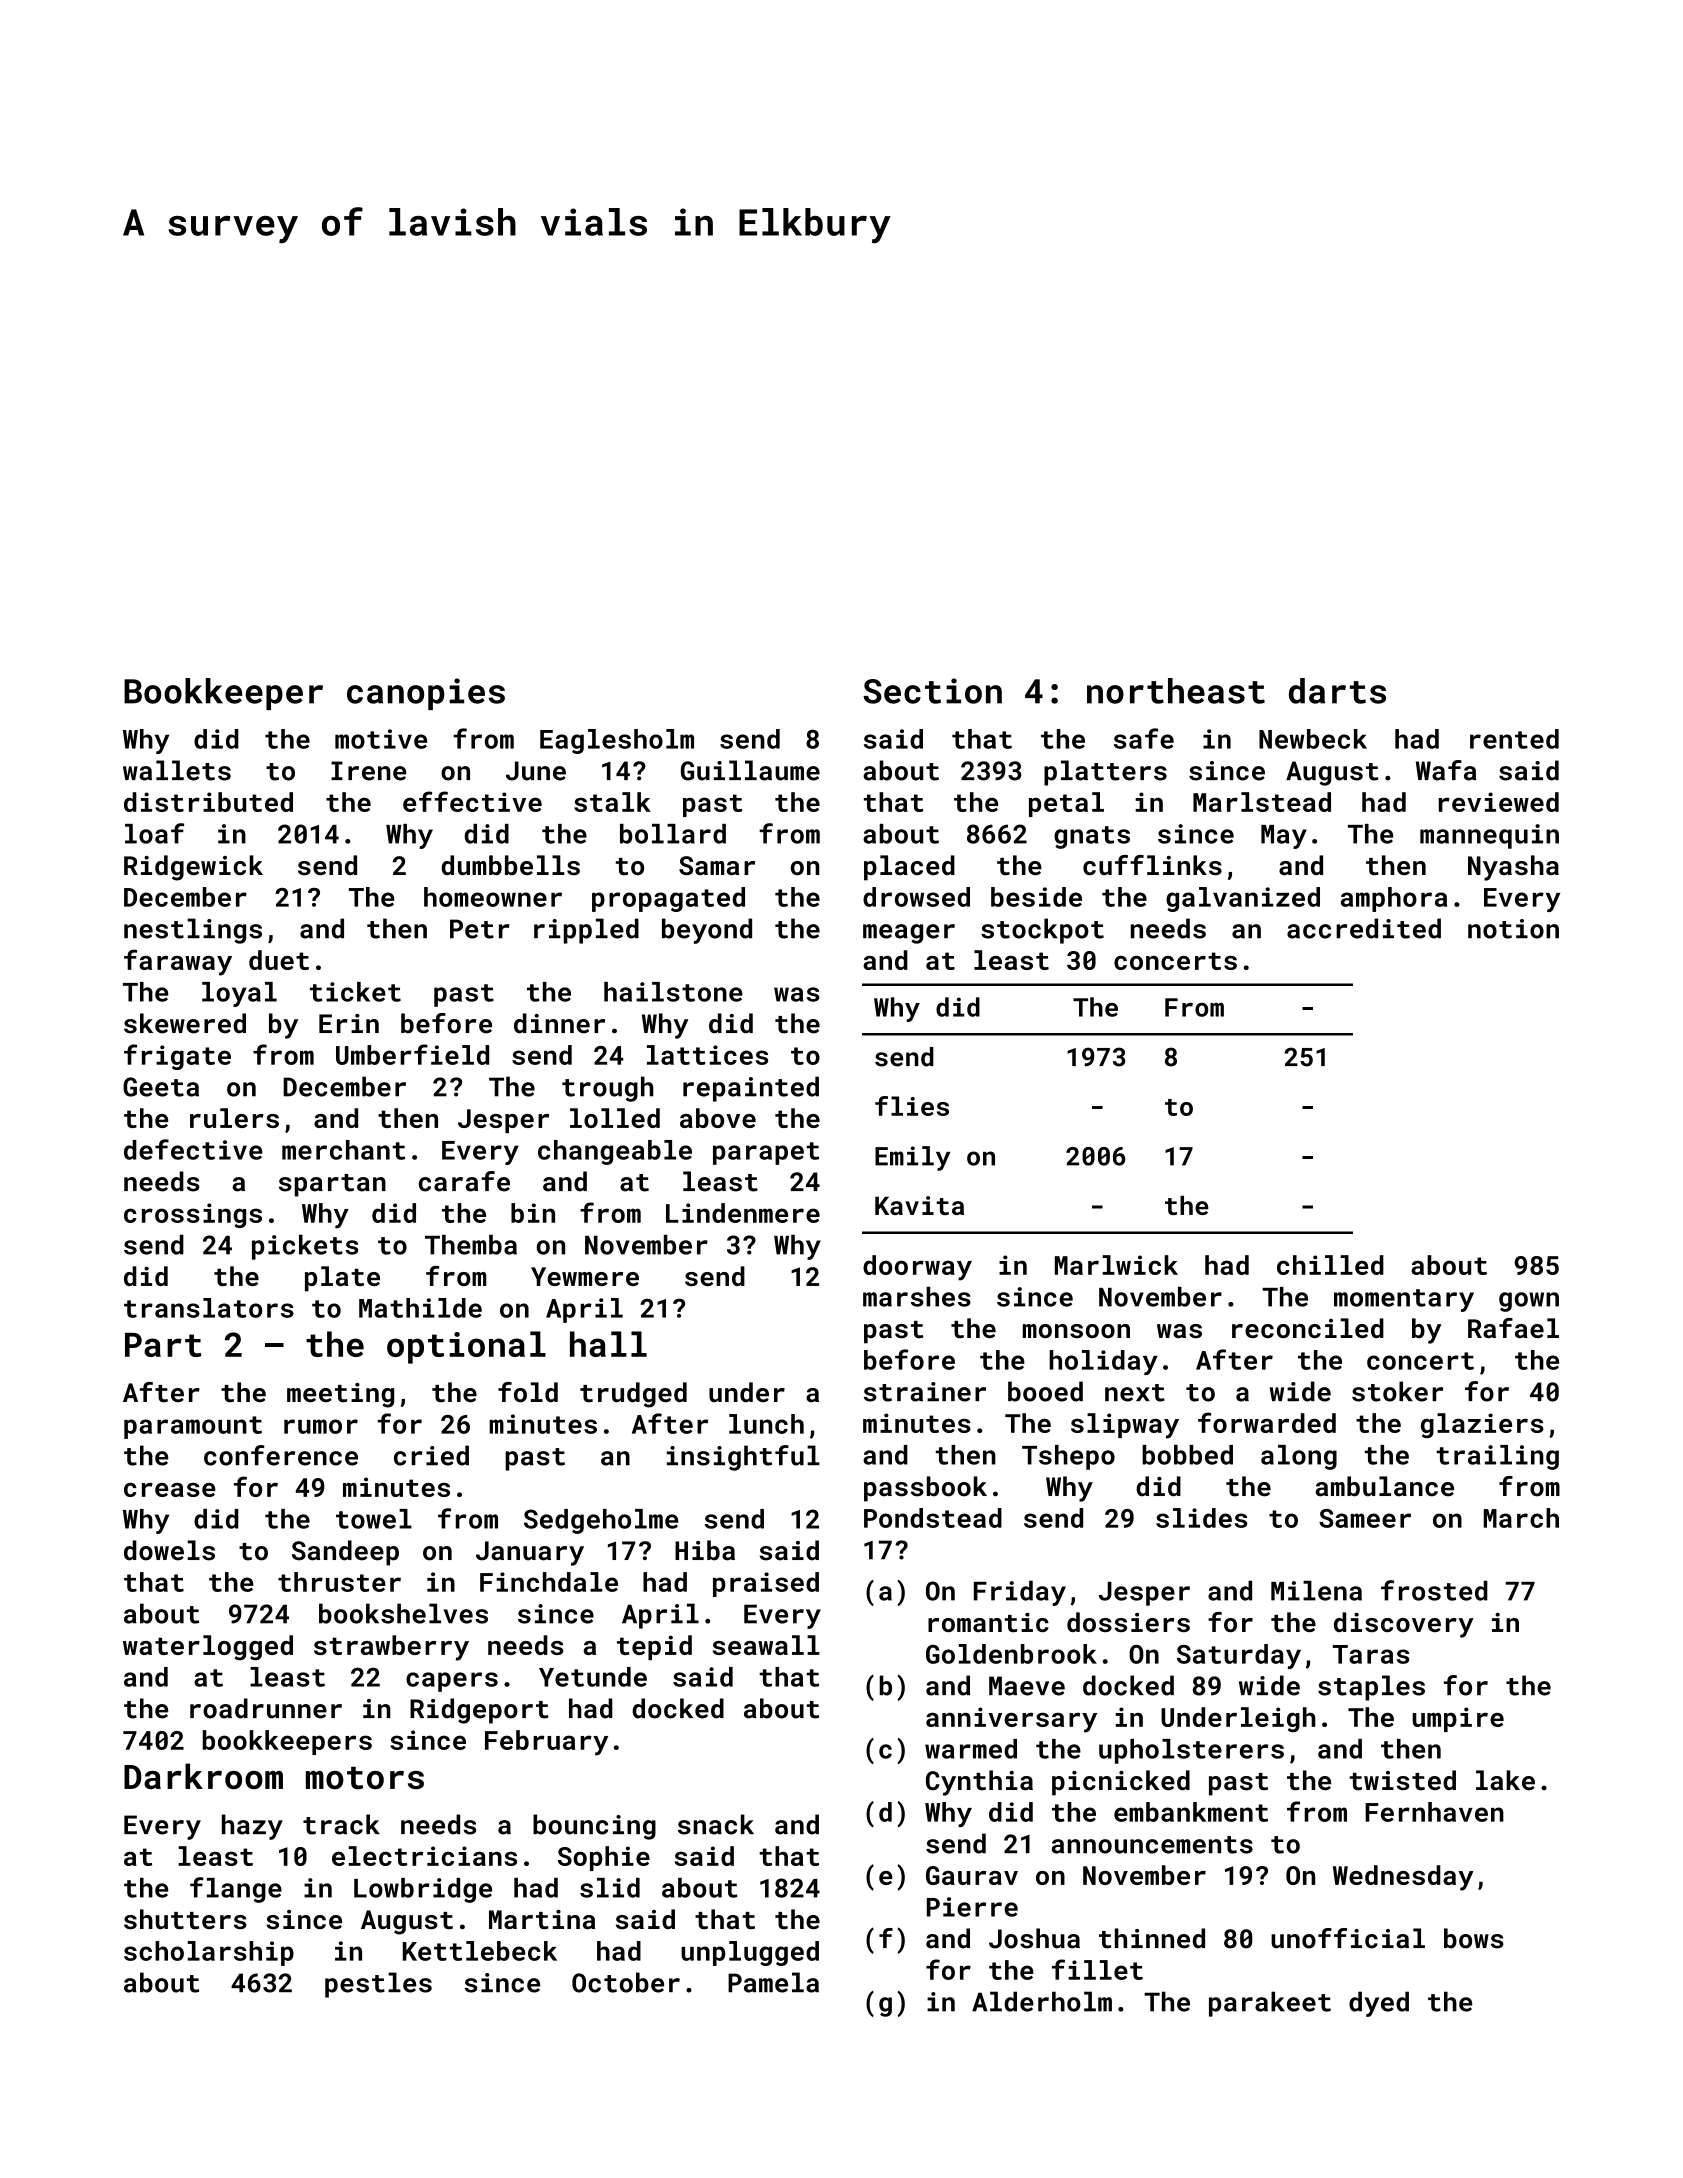 This document has width=1683, height=2178. Describe the element at coordinates (452, 1682) in the document. I see `capers` at that location.
